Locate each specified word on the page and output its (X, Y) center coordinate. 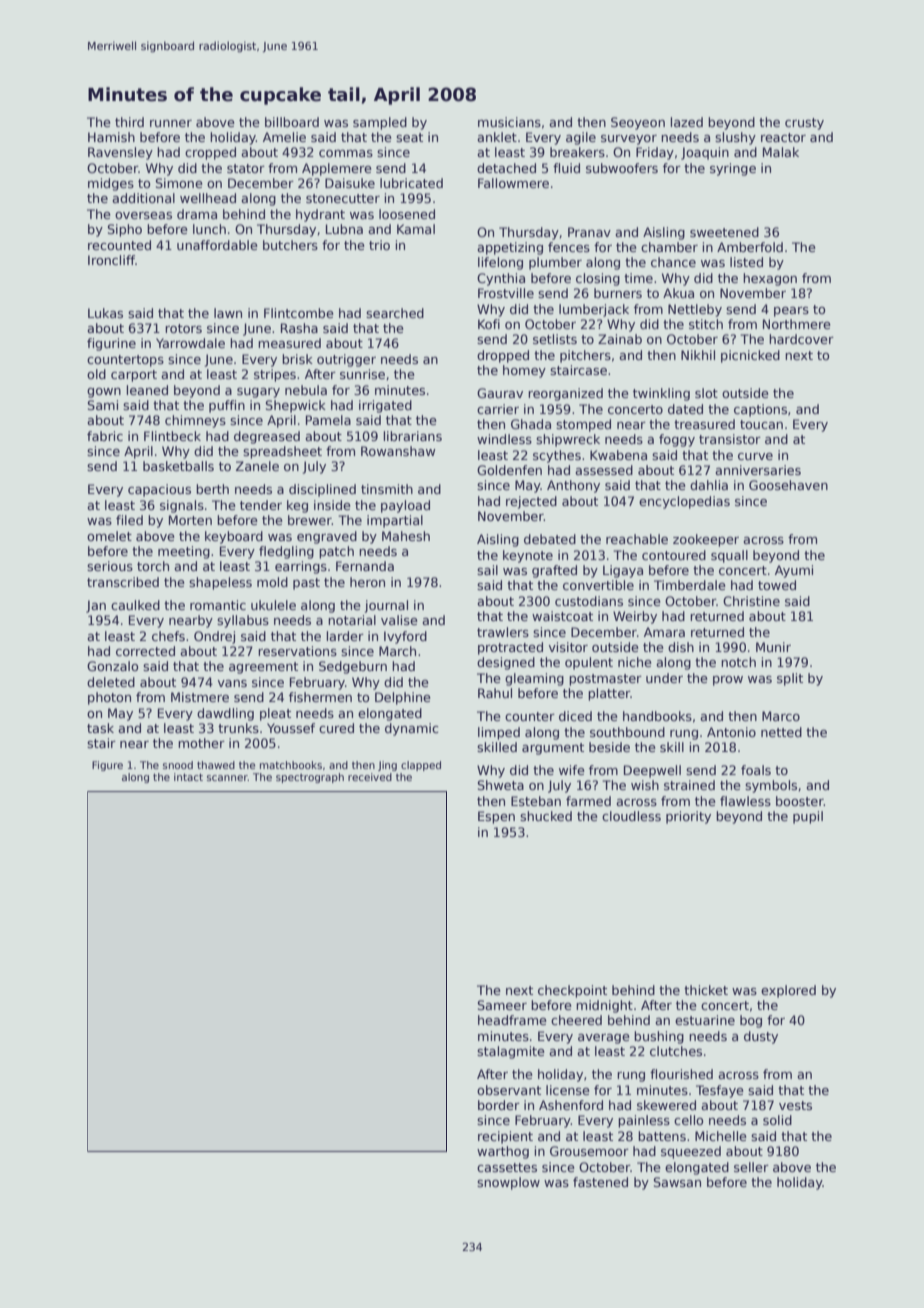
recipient (505, 1137)
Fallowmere (513, 183)
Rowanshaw (398, 451)
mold (272, 582)
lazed (687, 122)
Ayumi (794, 571)
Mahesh (406, 536)
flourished (681, 1074)
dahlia (709, 485)
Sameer (502, 1005)
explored (788, 991)
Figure (107, 766)
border (499, 1105)
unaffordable (217, 245)
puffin (227, 406)
